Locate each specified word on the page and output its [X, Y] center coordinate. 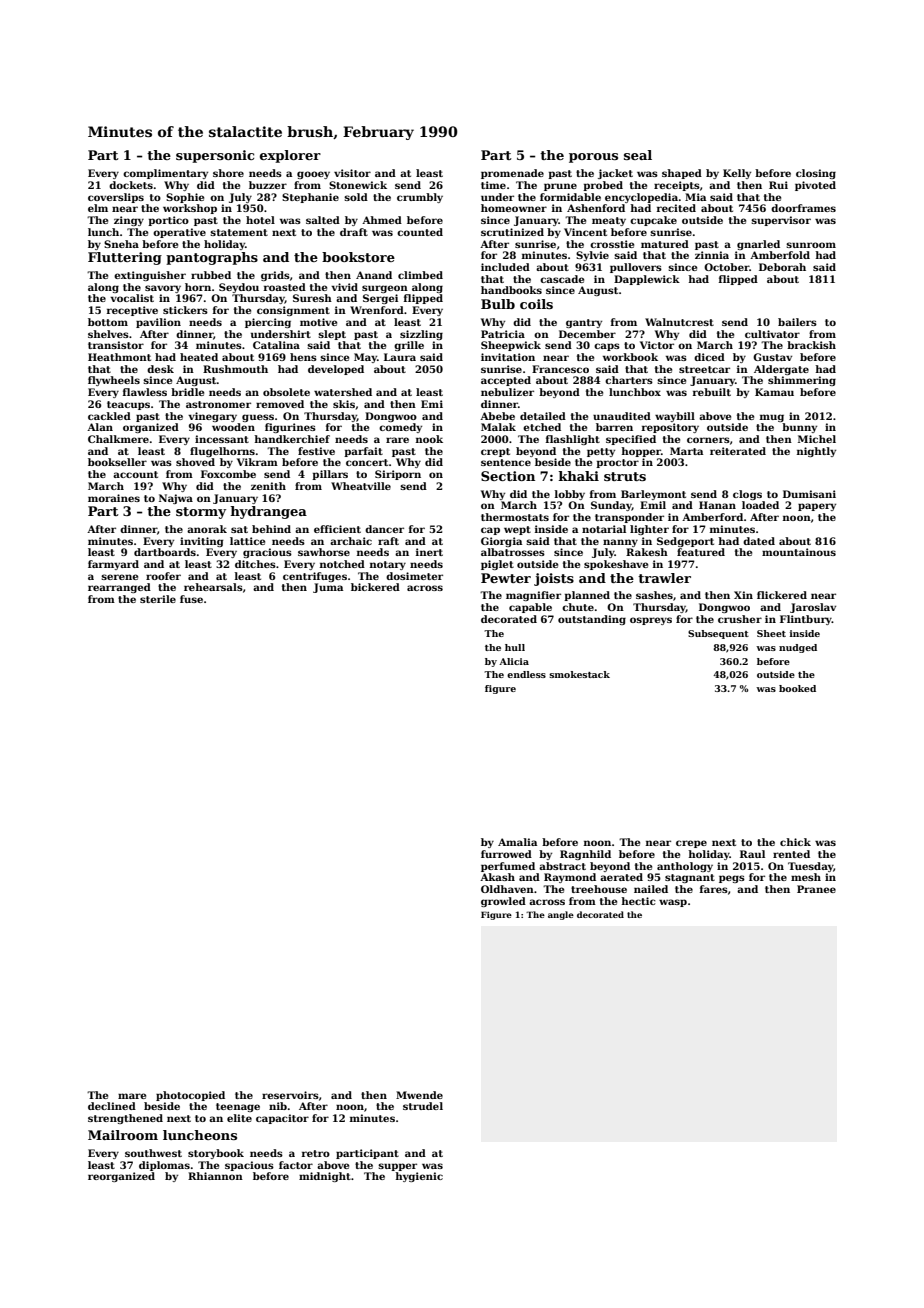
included [505, 267]
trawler [664, 578]
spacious [249, 1166]
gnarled [758, 245]
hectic [638, 901]
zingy [129, 221]
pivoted [815, 186]
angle [561, 915]
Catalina [276, 345]
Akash [497, 877]
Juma [328, 588]
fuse [191, 599]
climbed [420, 275]
